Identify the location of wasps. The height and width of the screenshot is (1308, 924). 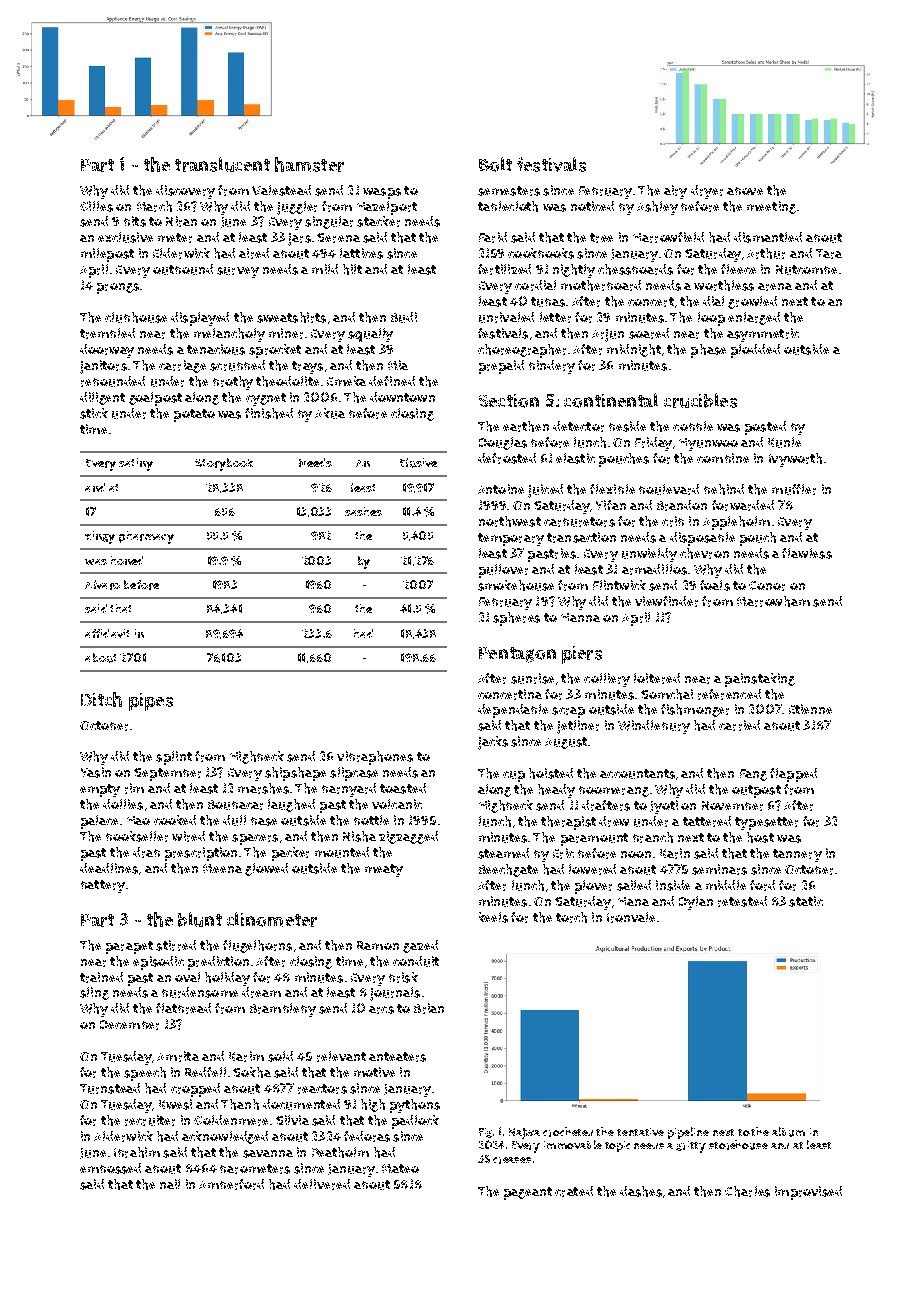
(382, 193).
